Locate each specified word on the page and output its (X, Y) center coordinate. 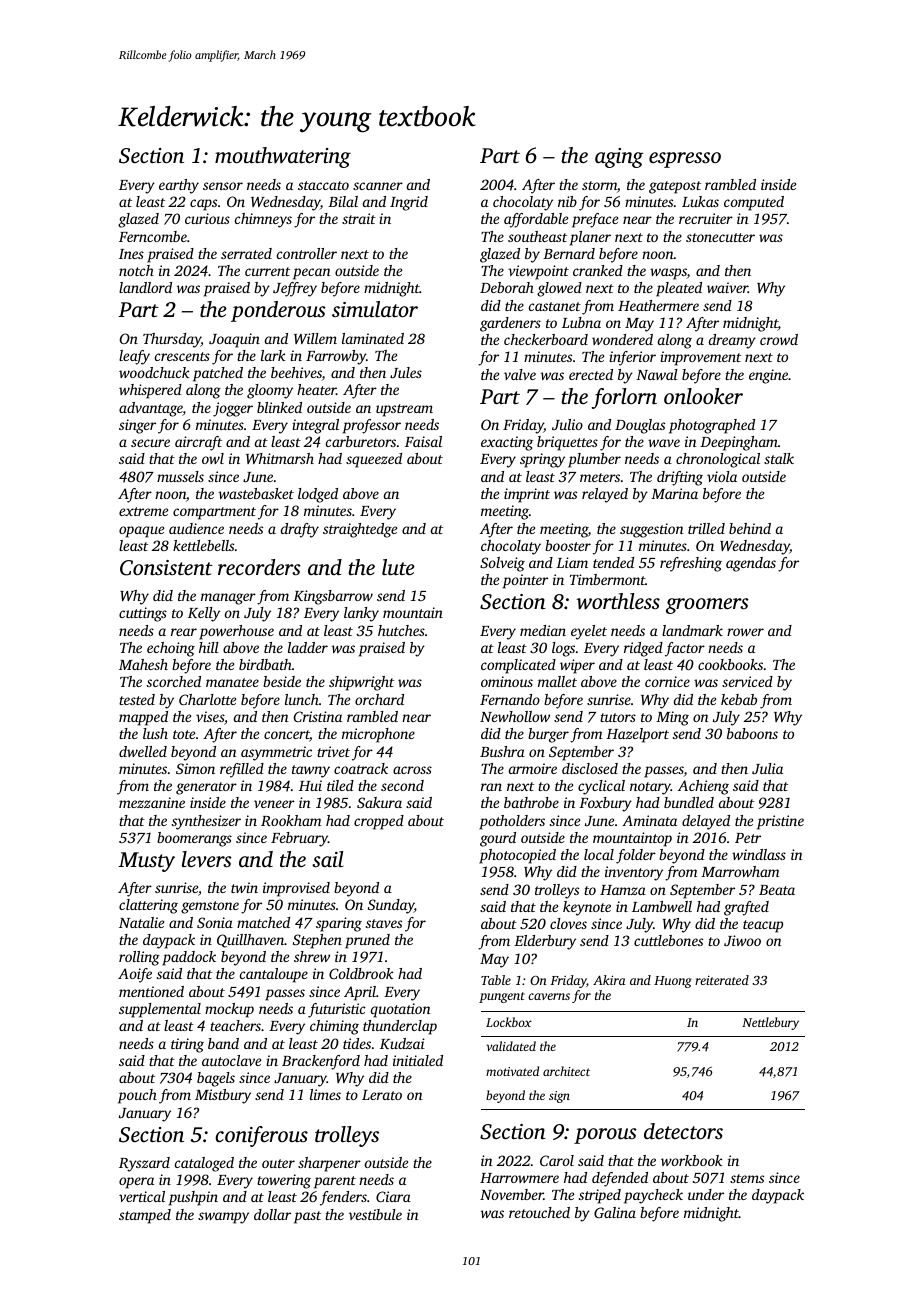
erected (591, 374)
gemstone (210, 907)
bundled (689, 802)
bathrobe (531, 802)
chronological (718, 460)
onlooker (703, 396)
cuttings (143, 614)
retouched (539, 1212)
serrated (246, 253)
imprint (527, 495)
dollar (272, 1214)
